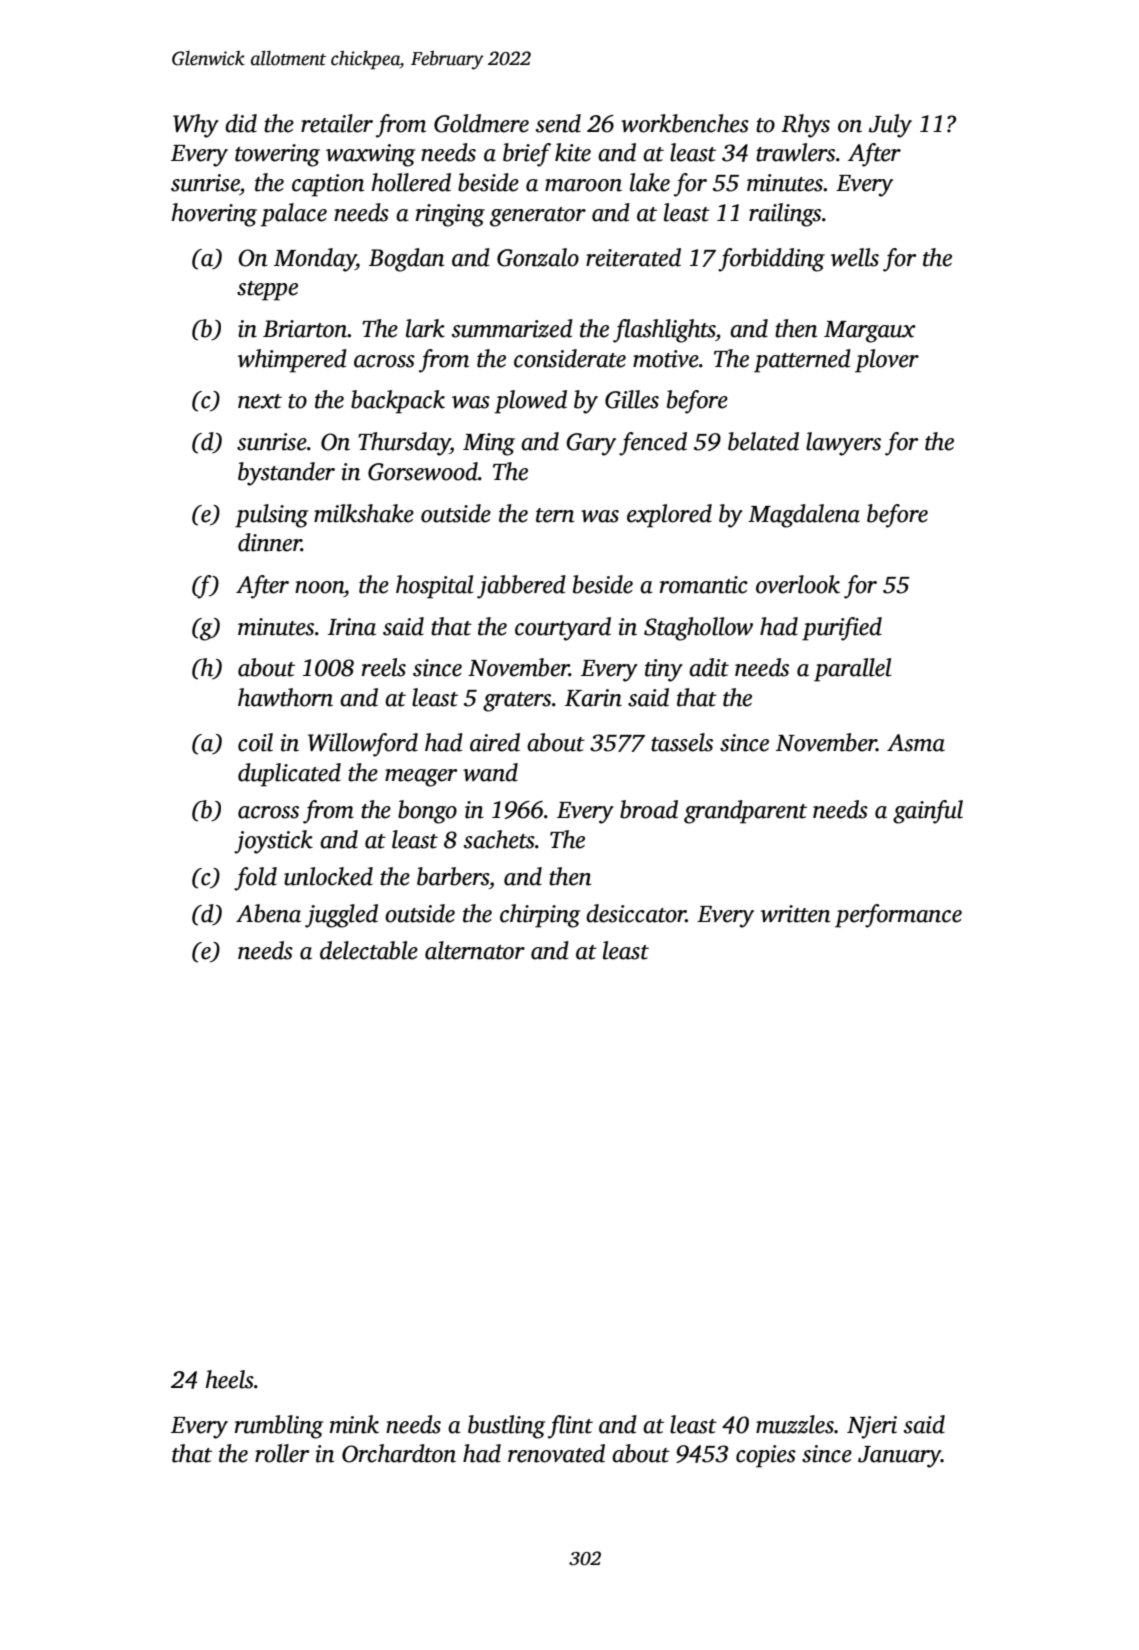 The height and width of the screenshot is (1650, 1139). What do you see at coordinates (852, 670) in the screenshot?
I see `parallel` at bounding box center [852, 670].
